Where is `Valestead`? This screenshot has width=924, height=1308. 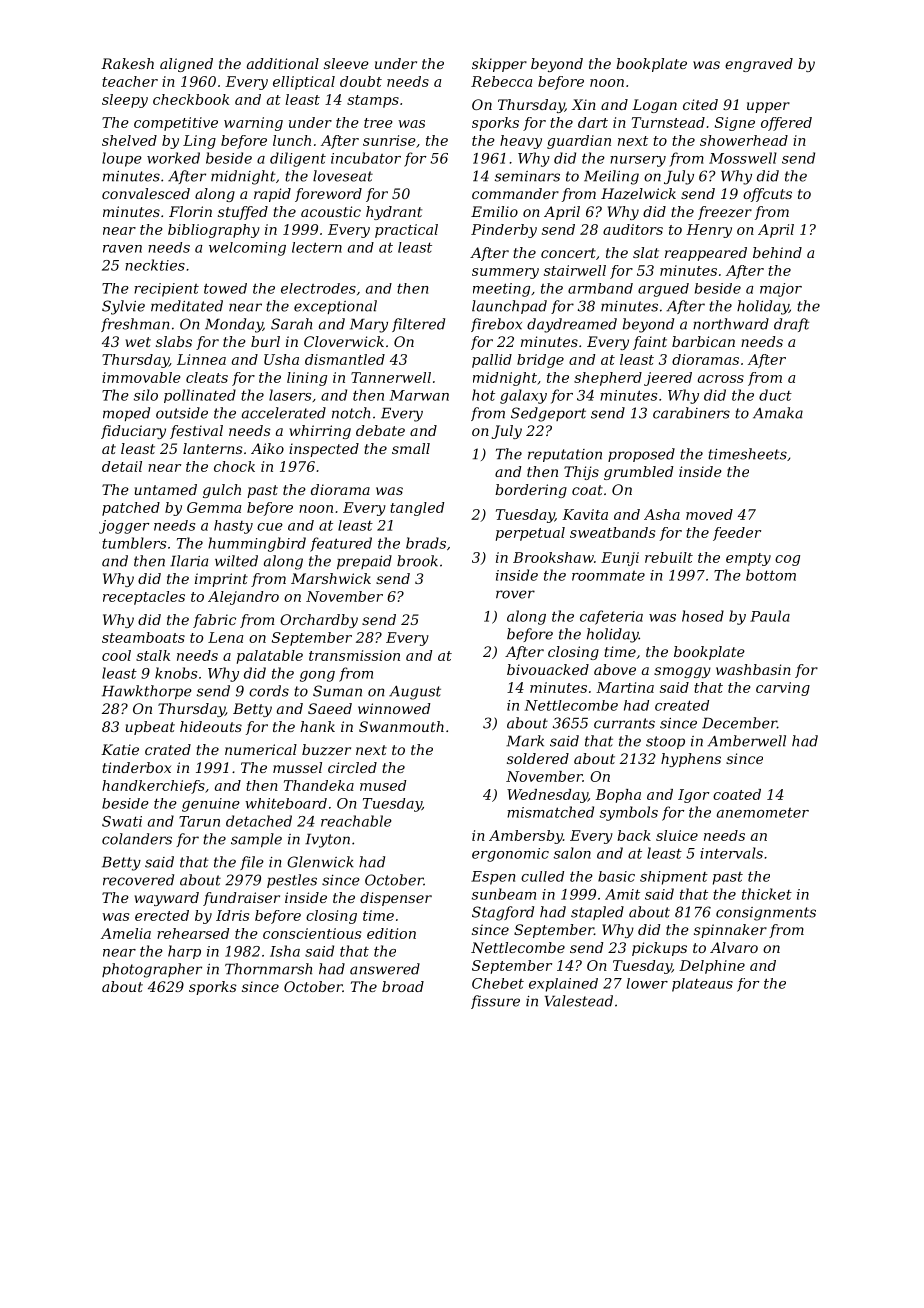 Valestead is located at coordinates (579, 1001).
